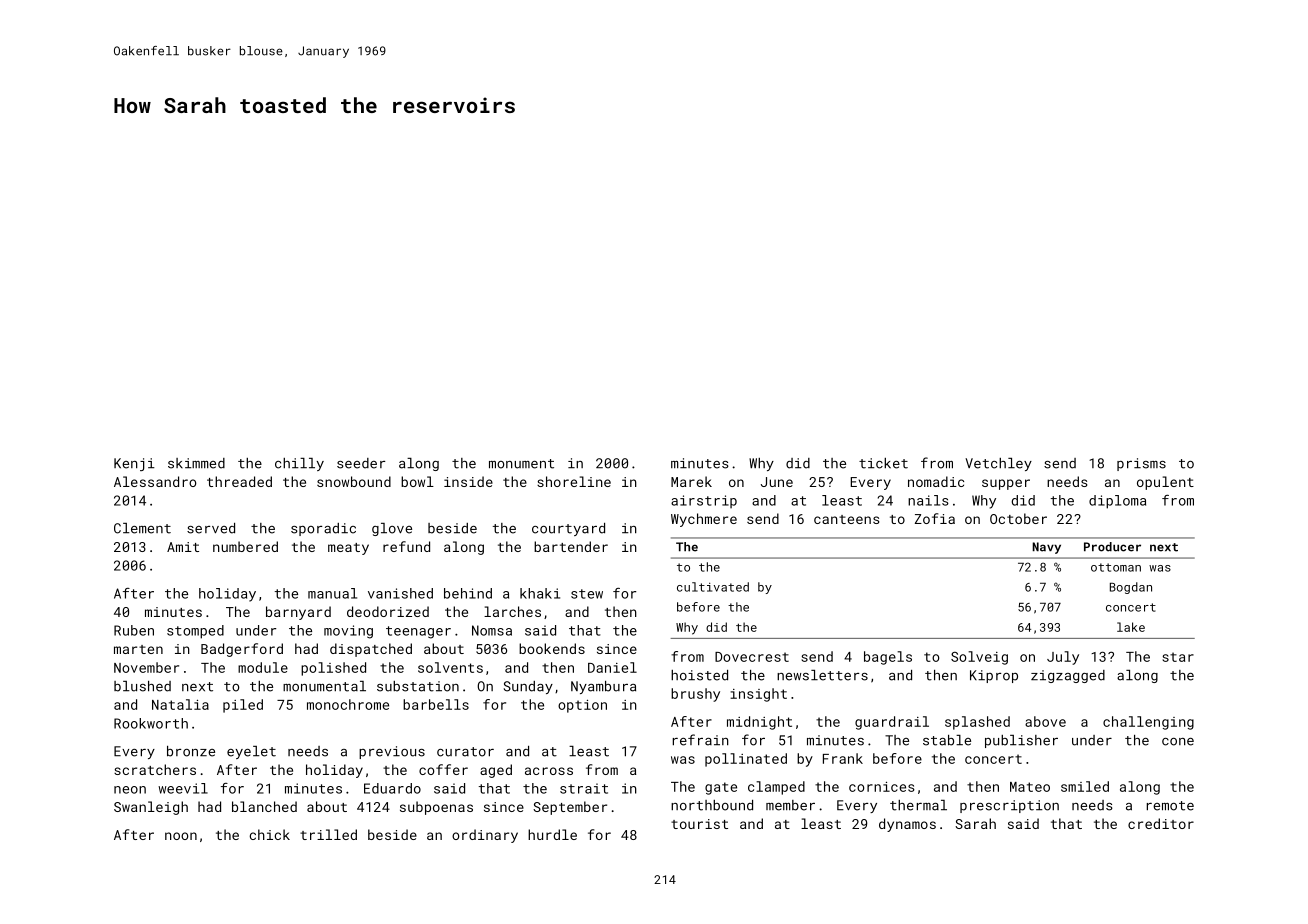 Image resolution: width=1308 pixels, height=924 pixels. Describe the element at coordinates (552, 834) in the page. I see `hurdle` at that location.
